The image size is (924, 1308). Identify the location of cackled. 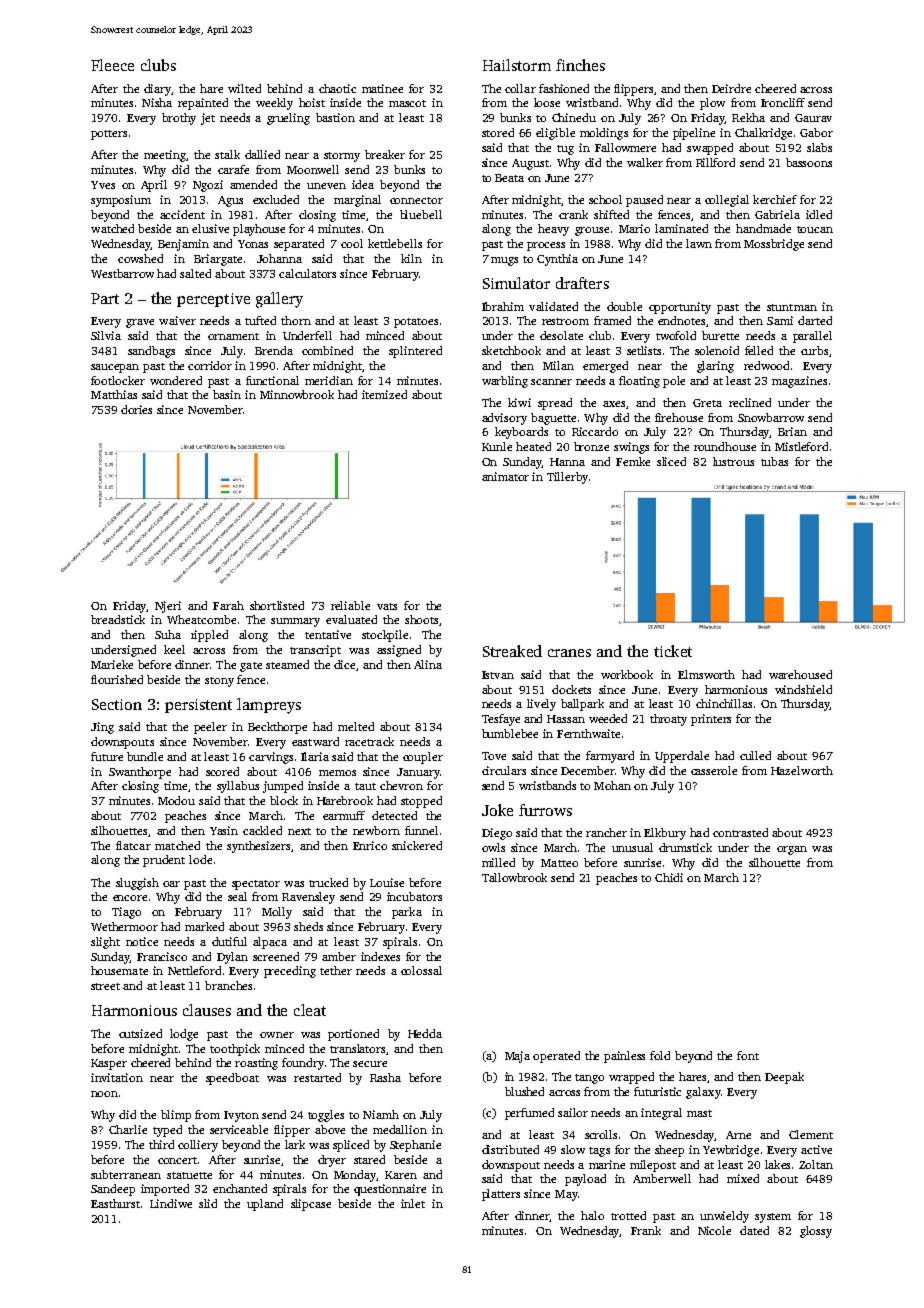
(262, 830).
